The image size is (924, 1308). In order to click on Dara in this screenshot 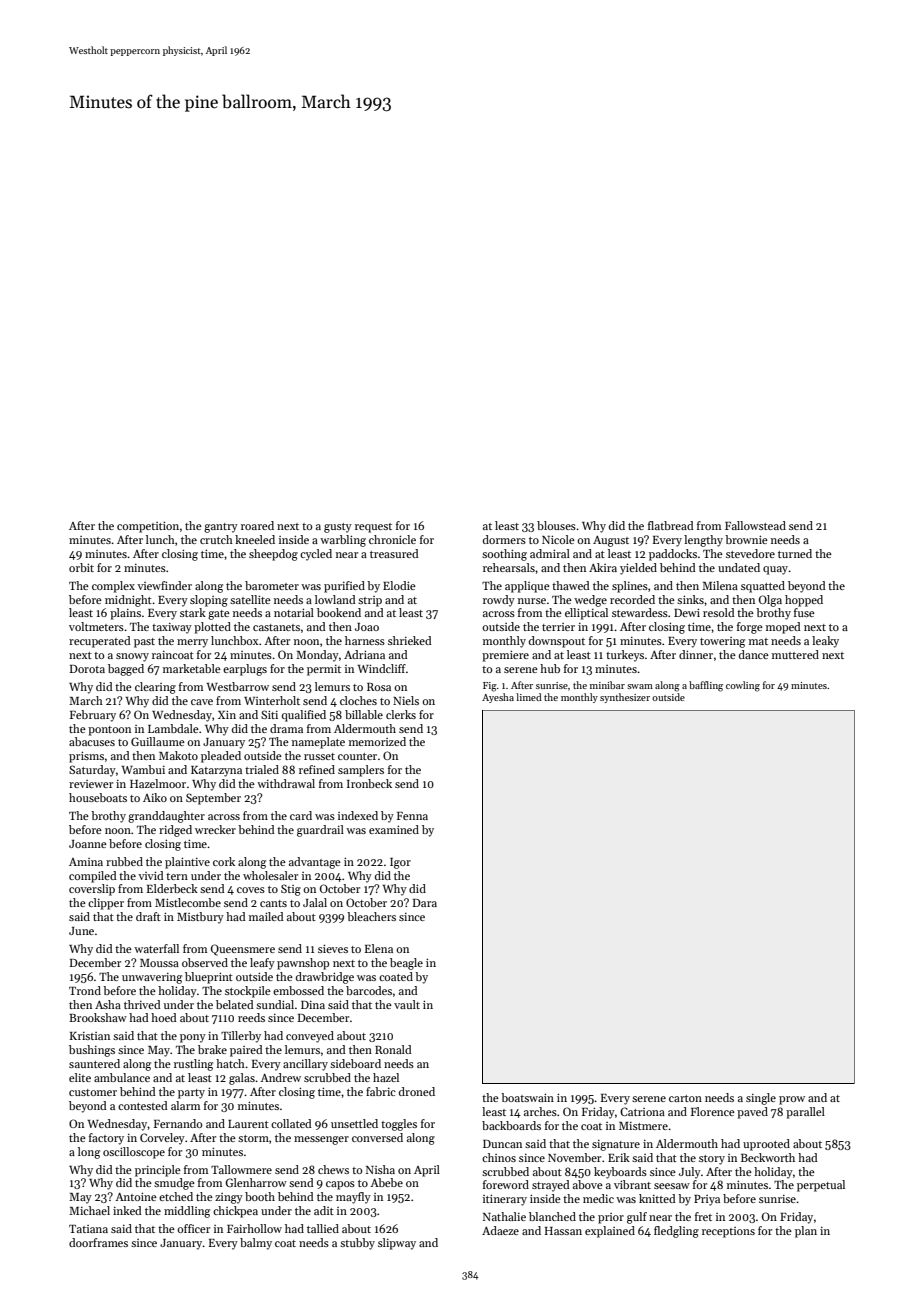, I will do `click(425, 903)`.
